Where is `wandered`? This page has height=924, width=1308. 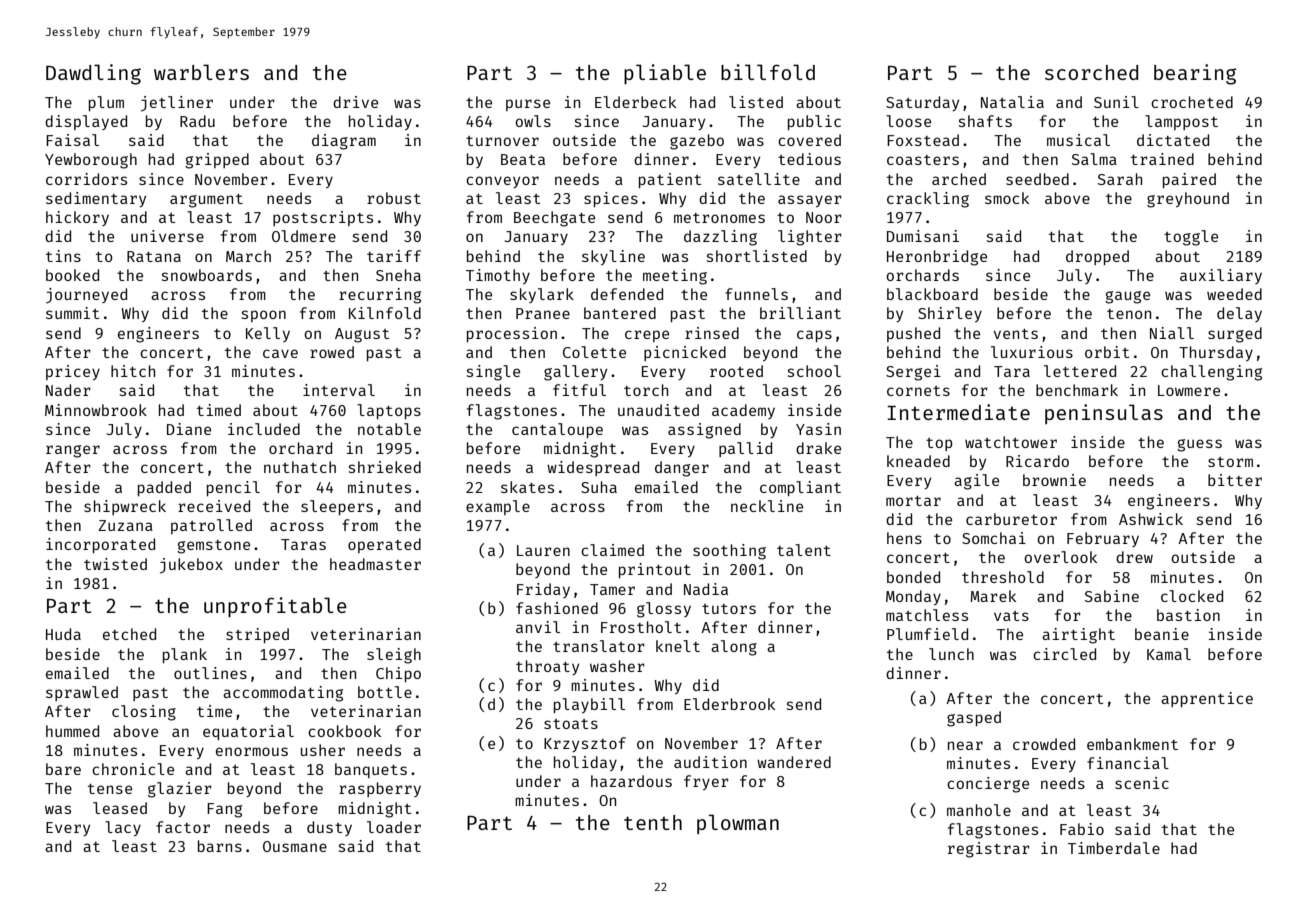 wandered is located at coordinates (794, 762).
